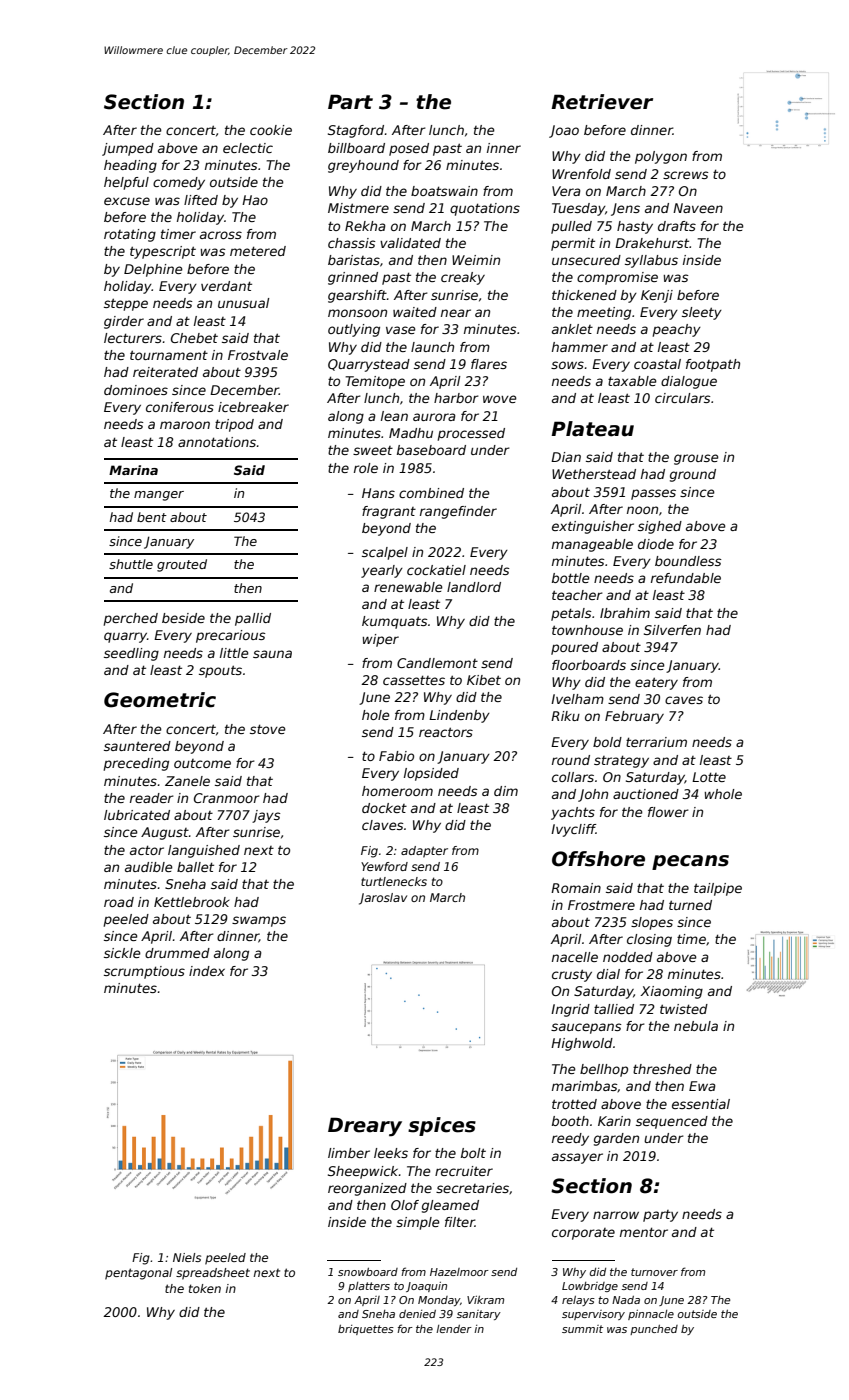  Describe the element at coordinates (409, 149) in the screenshot. I see `posed` at that location.
